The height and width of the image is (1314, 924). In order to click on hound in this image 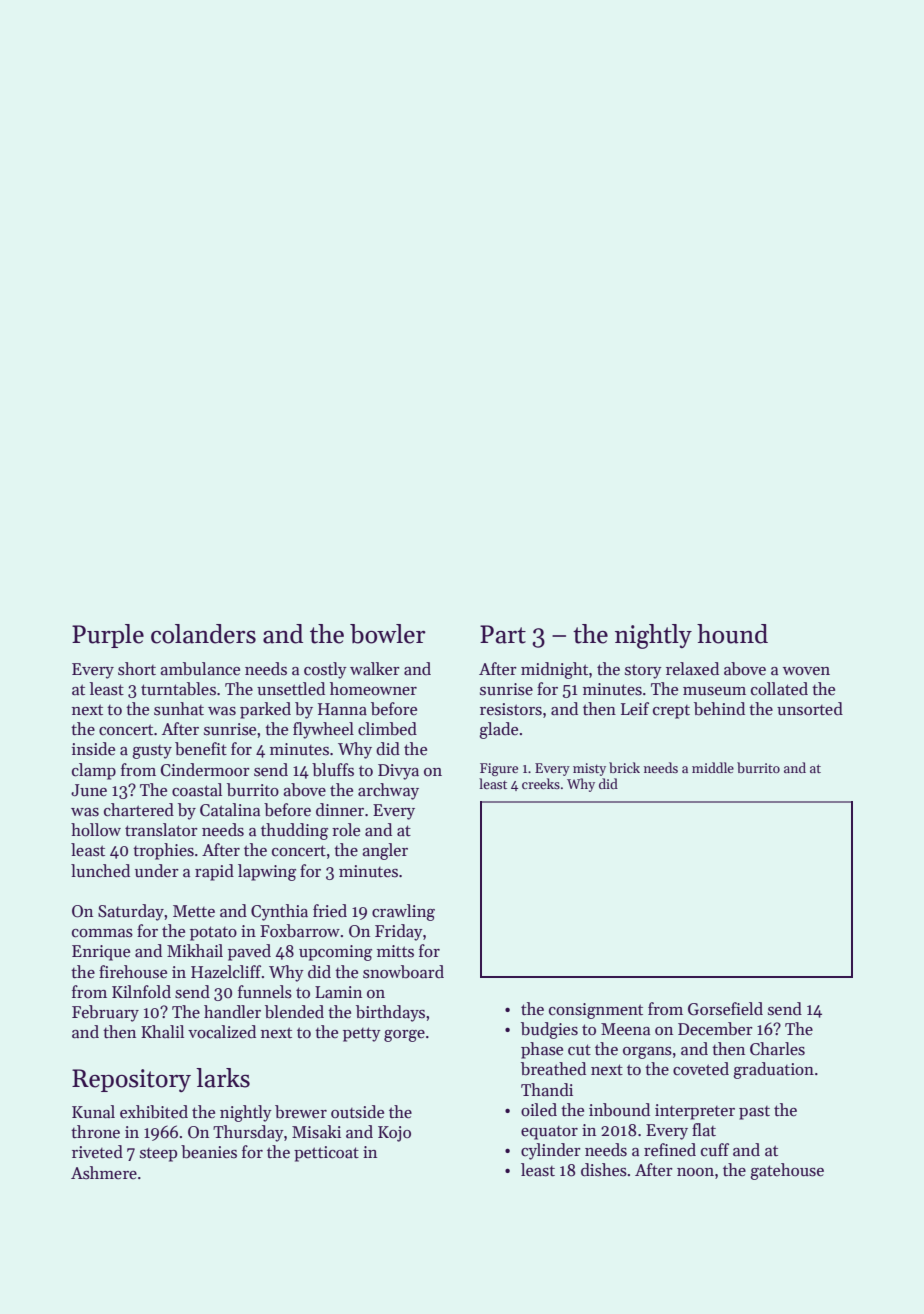, I will do `click(732, 634)`.
